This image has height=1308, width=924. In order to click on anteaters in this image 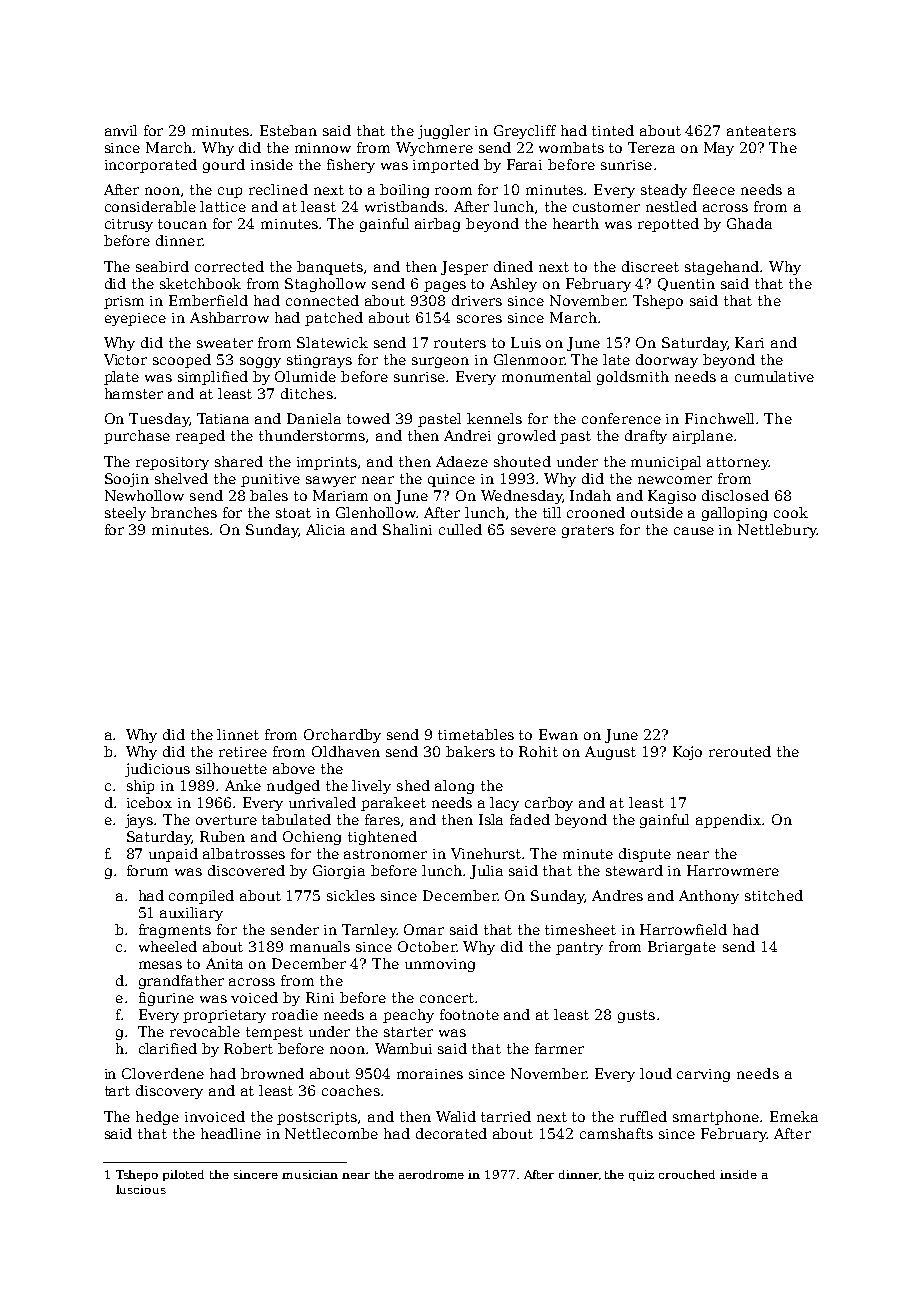, I will do `click(761, 131)`.
